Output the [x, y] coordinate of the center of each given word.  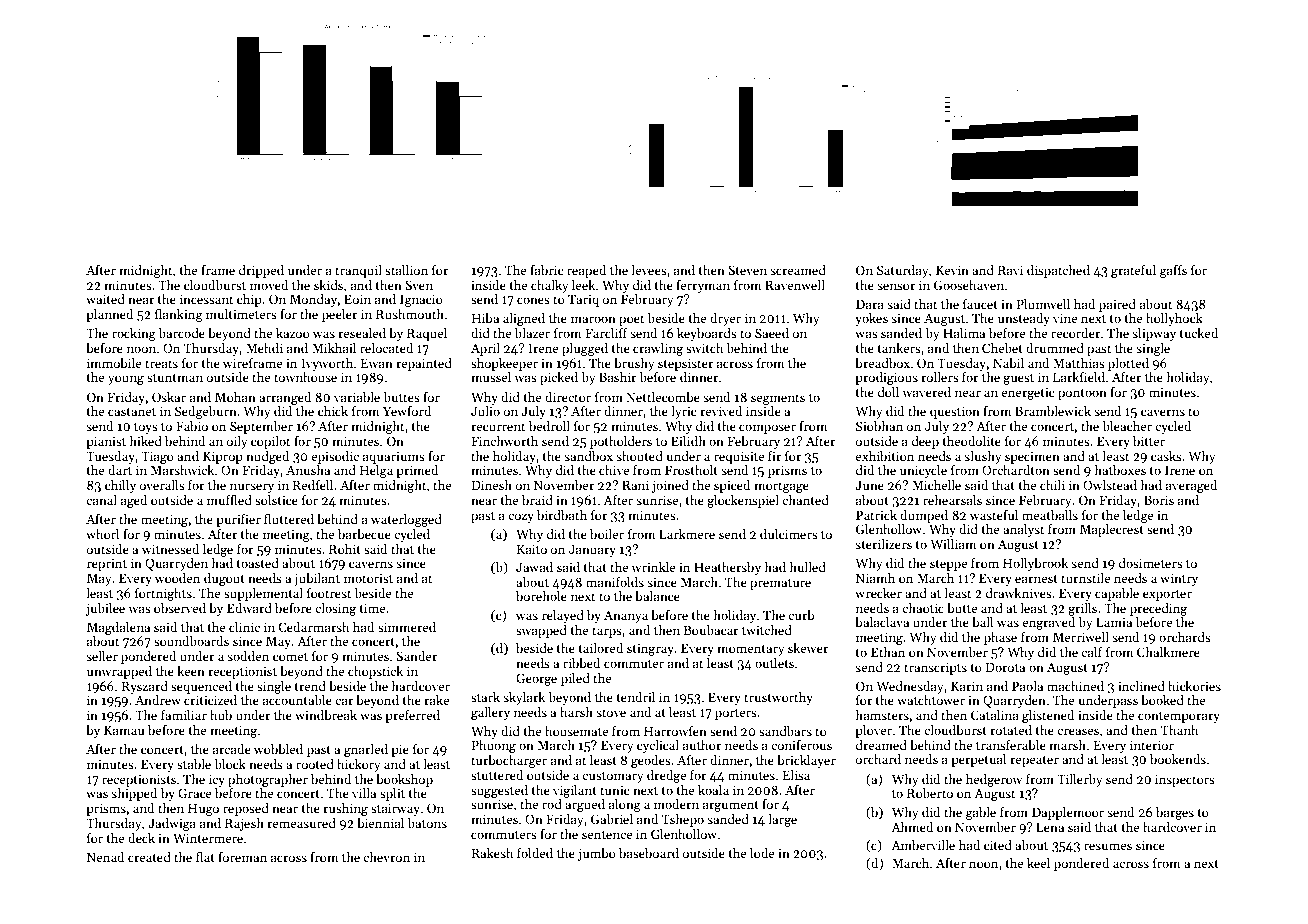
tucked [1199, 333]
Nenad [105, 857]
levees [649, 270]
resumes [1108, 846]
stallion [406, 270]
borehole [541, 596]
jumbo [597, 854]
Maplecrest [1112, 530]
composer [767, 429]
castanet [132, 412]
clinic [244, 627]
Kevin [952, 270]
